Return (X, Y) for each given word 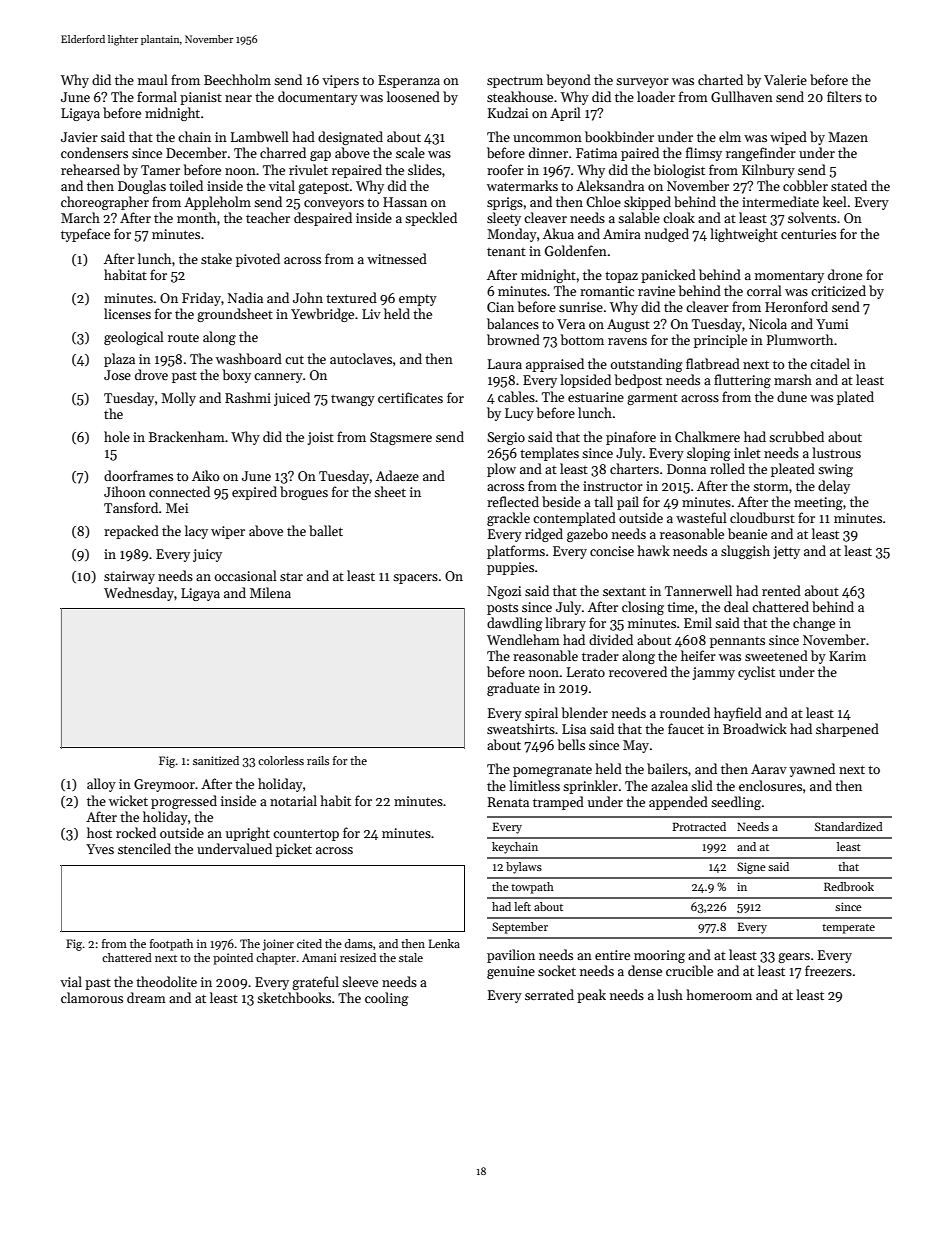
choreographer (105, 203)
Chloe (603, 201)
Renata (508, 802)
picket (294, 850)
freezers (828, 970)
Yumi (832, 324)
